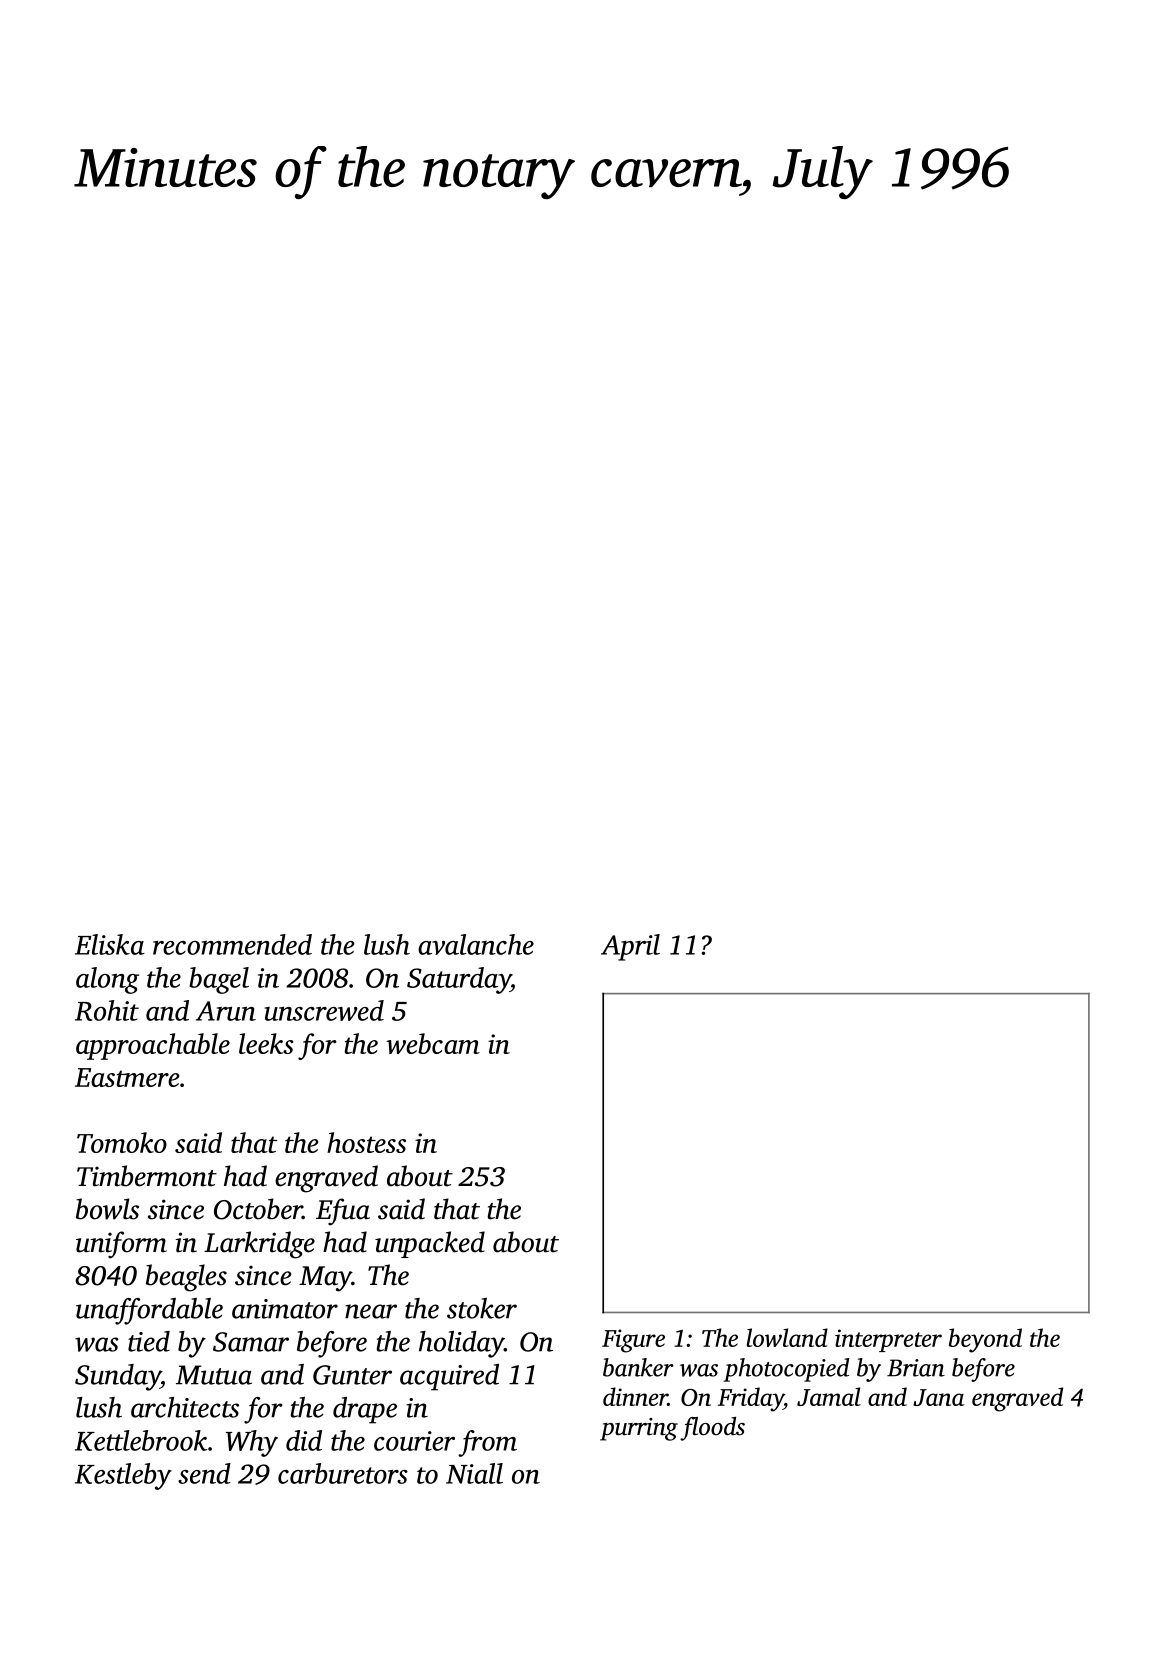 This screenshot has width=1165, height=1654. Describe the element at coordinates (121, 1245) in the screenshot. I see `uniform` at that location.
